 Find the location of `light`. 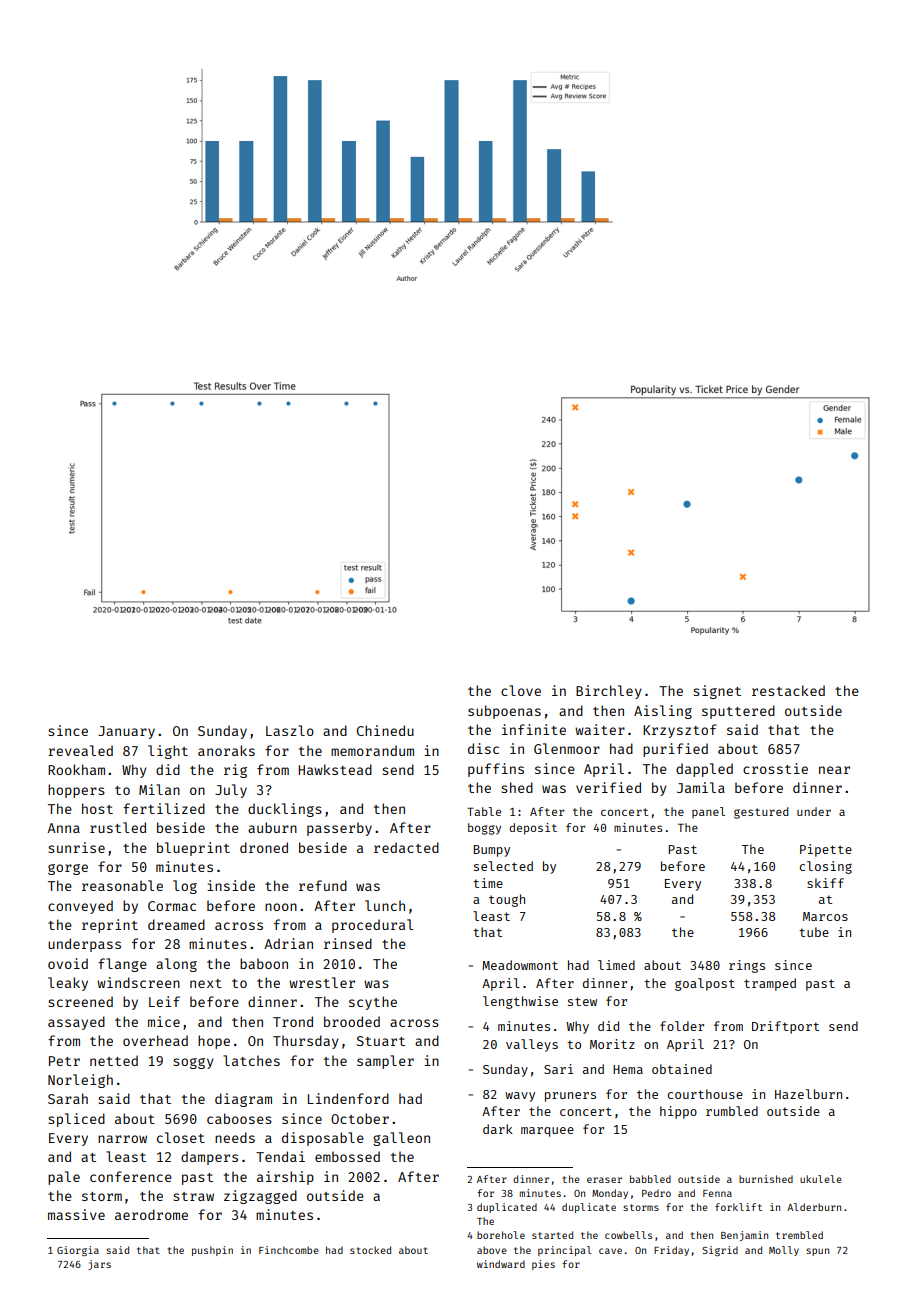

light is located at coordinates (168, 752).
